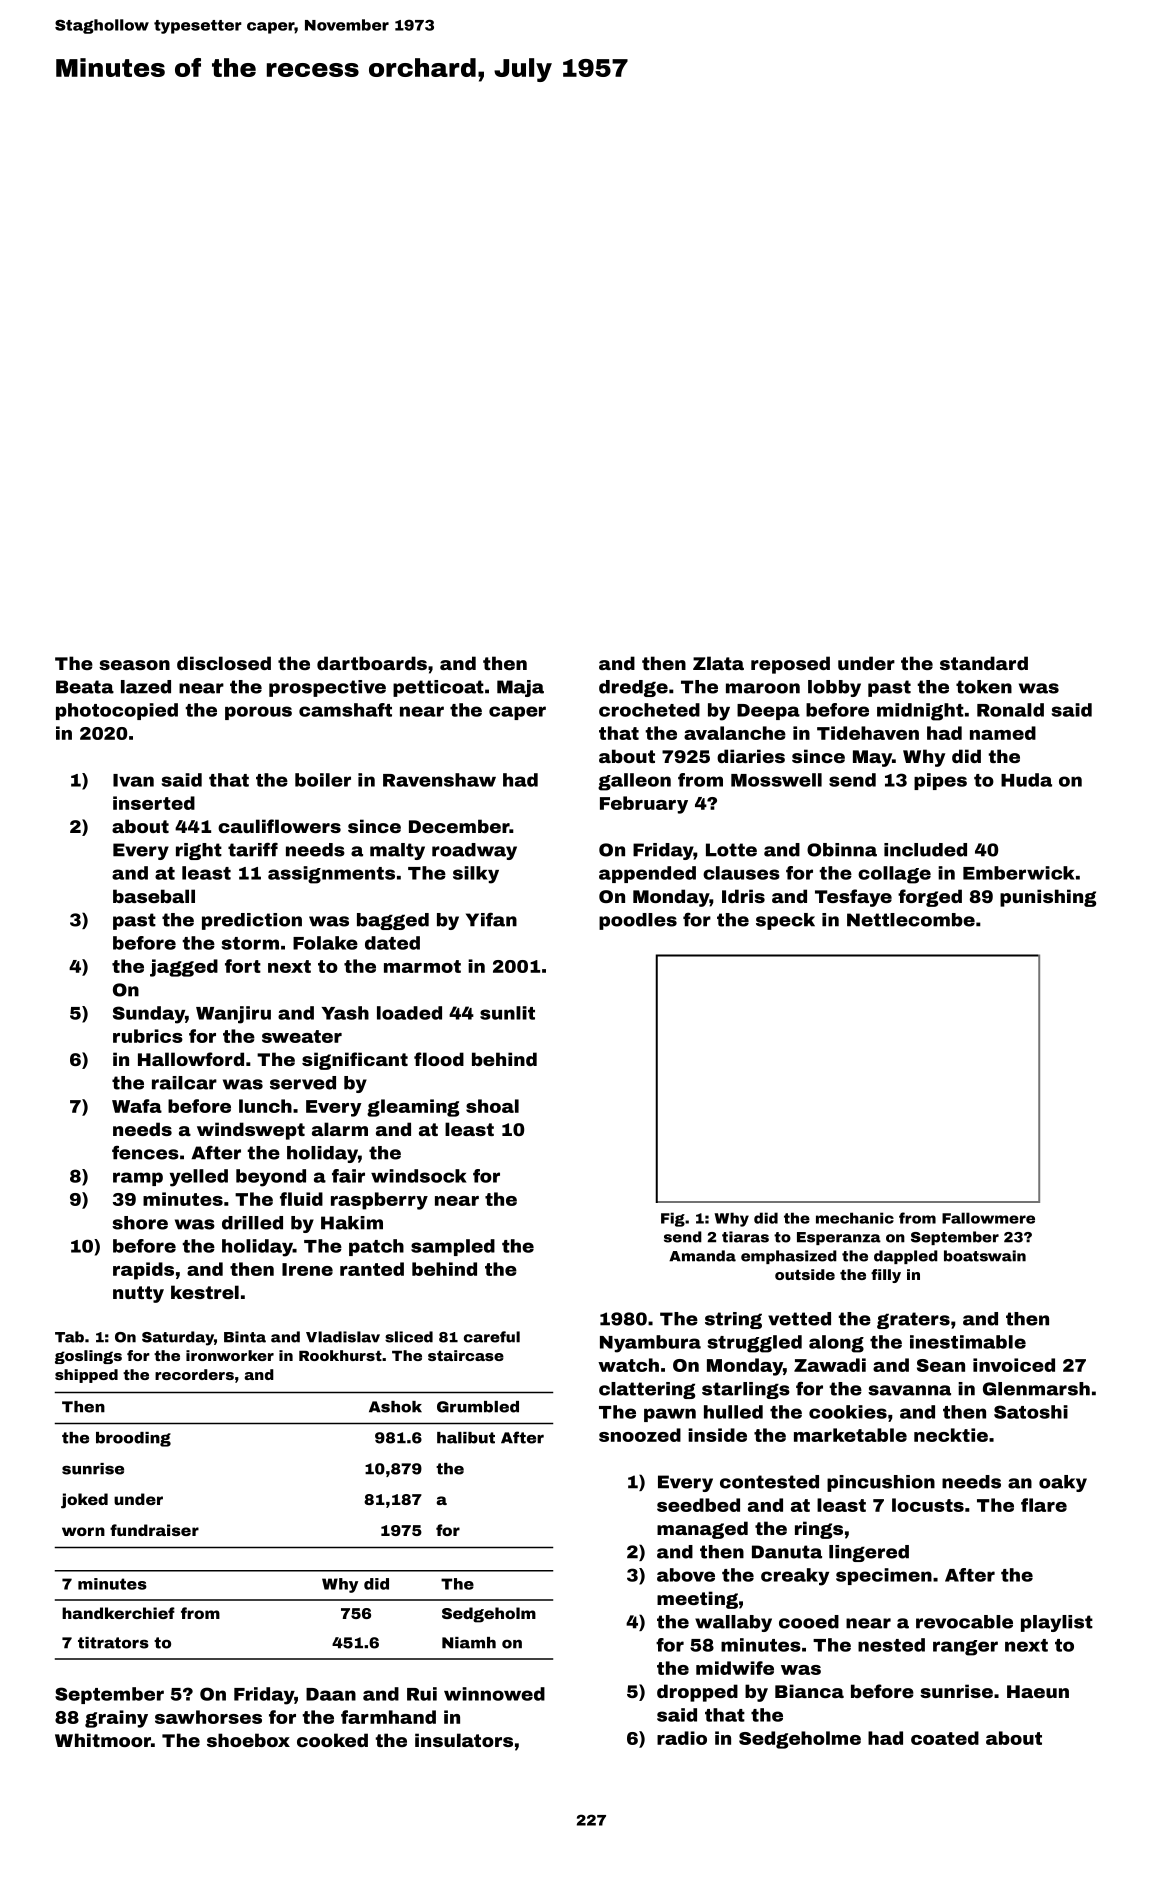 The height and width of the image is (1897, 1152). What do you see at coordinates (1014, 1365) in the image?
I see `invoiced` at bounding box center [1014, 1365].
